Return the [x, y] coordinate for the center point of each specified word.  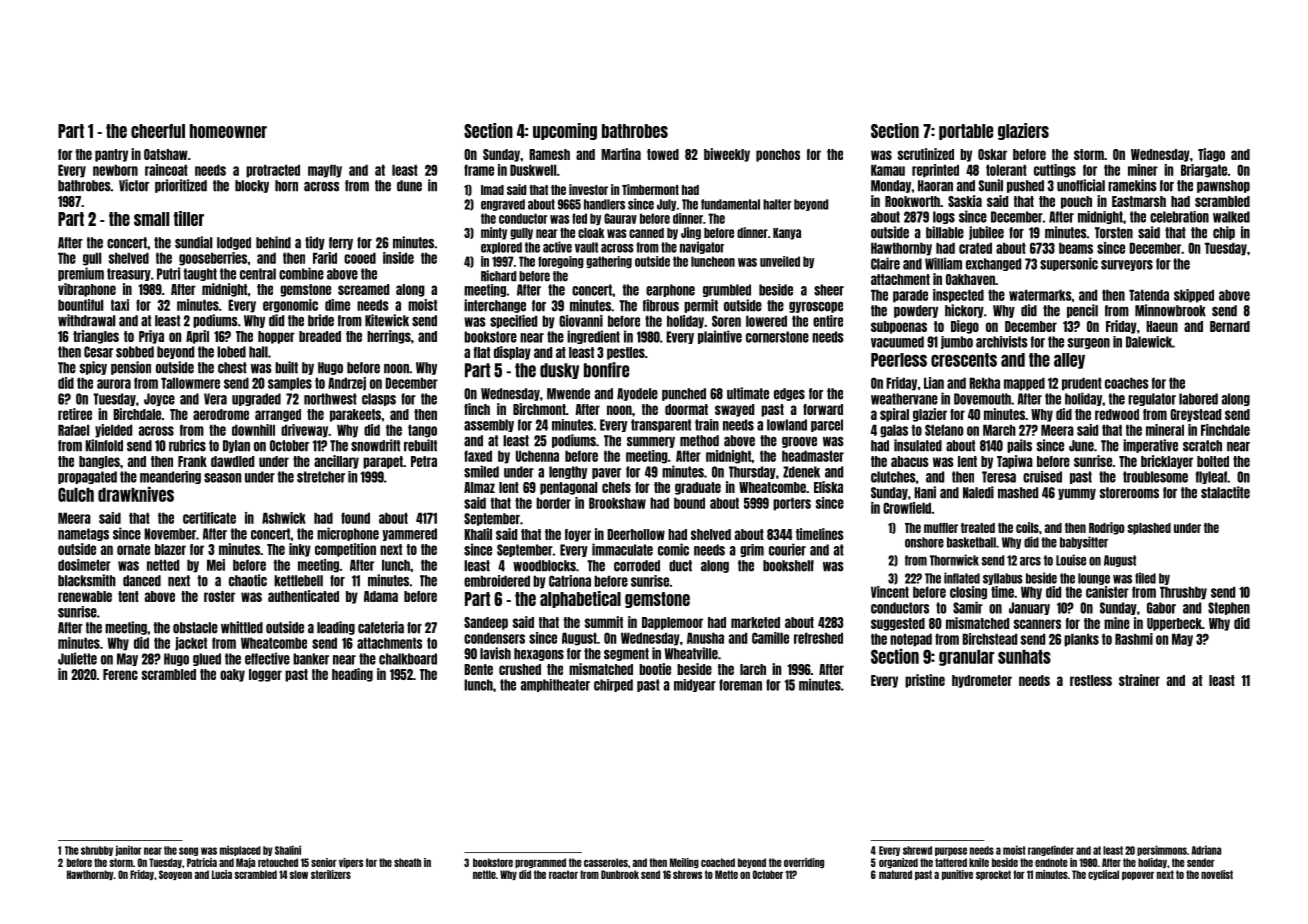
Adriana [1206, 850]
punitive [957, 875]
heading [352, 675]
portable [966, 132]
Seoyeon [175, 875]
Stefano [944, 430]
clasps [379, 399]
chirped [613, 685]
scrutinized [926, 154]
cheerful [158, 131]
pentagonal [568, 488]
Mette [726, 874]
